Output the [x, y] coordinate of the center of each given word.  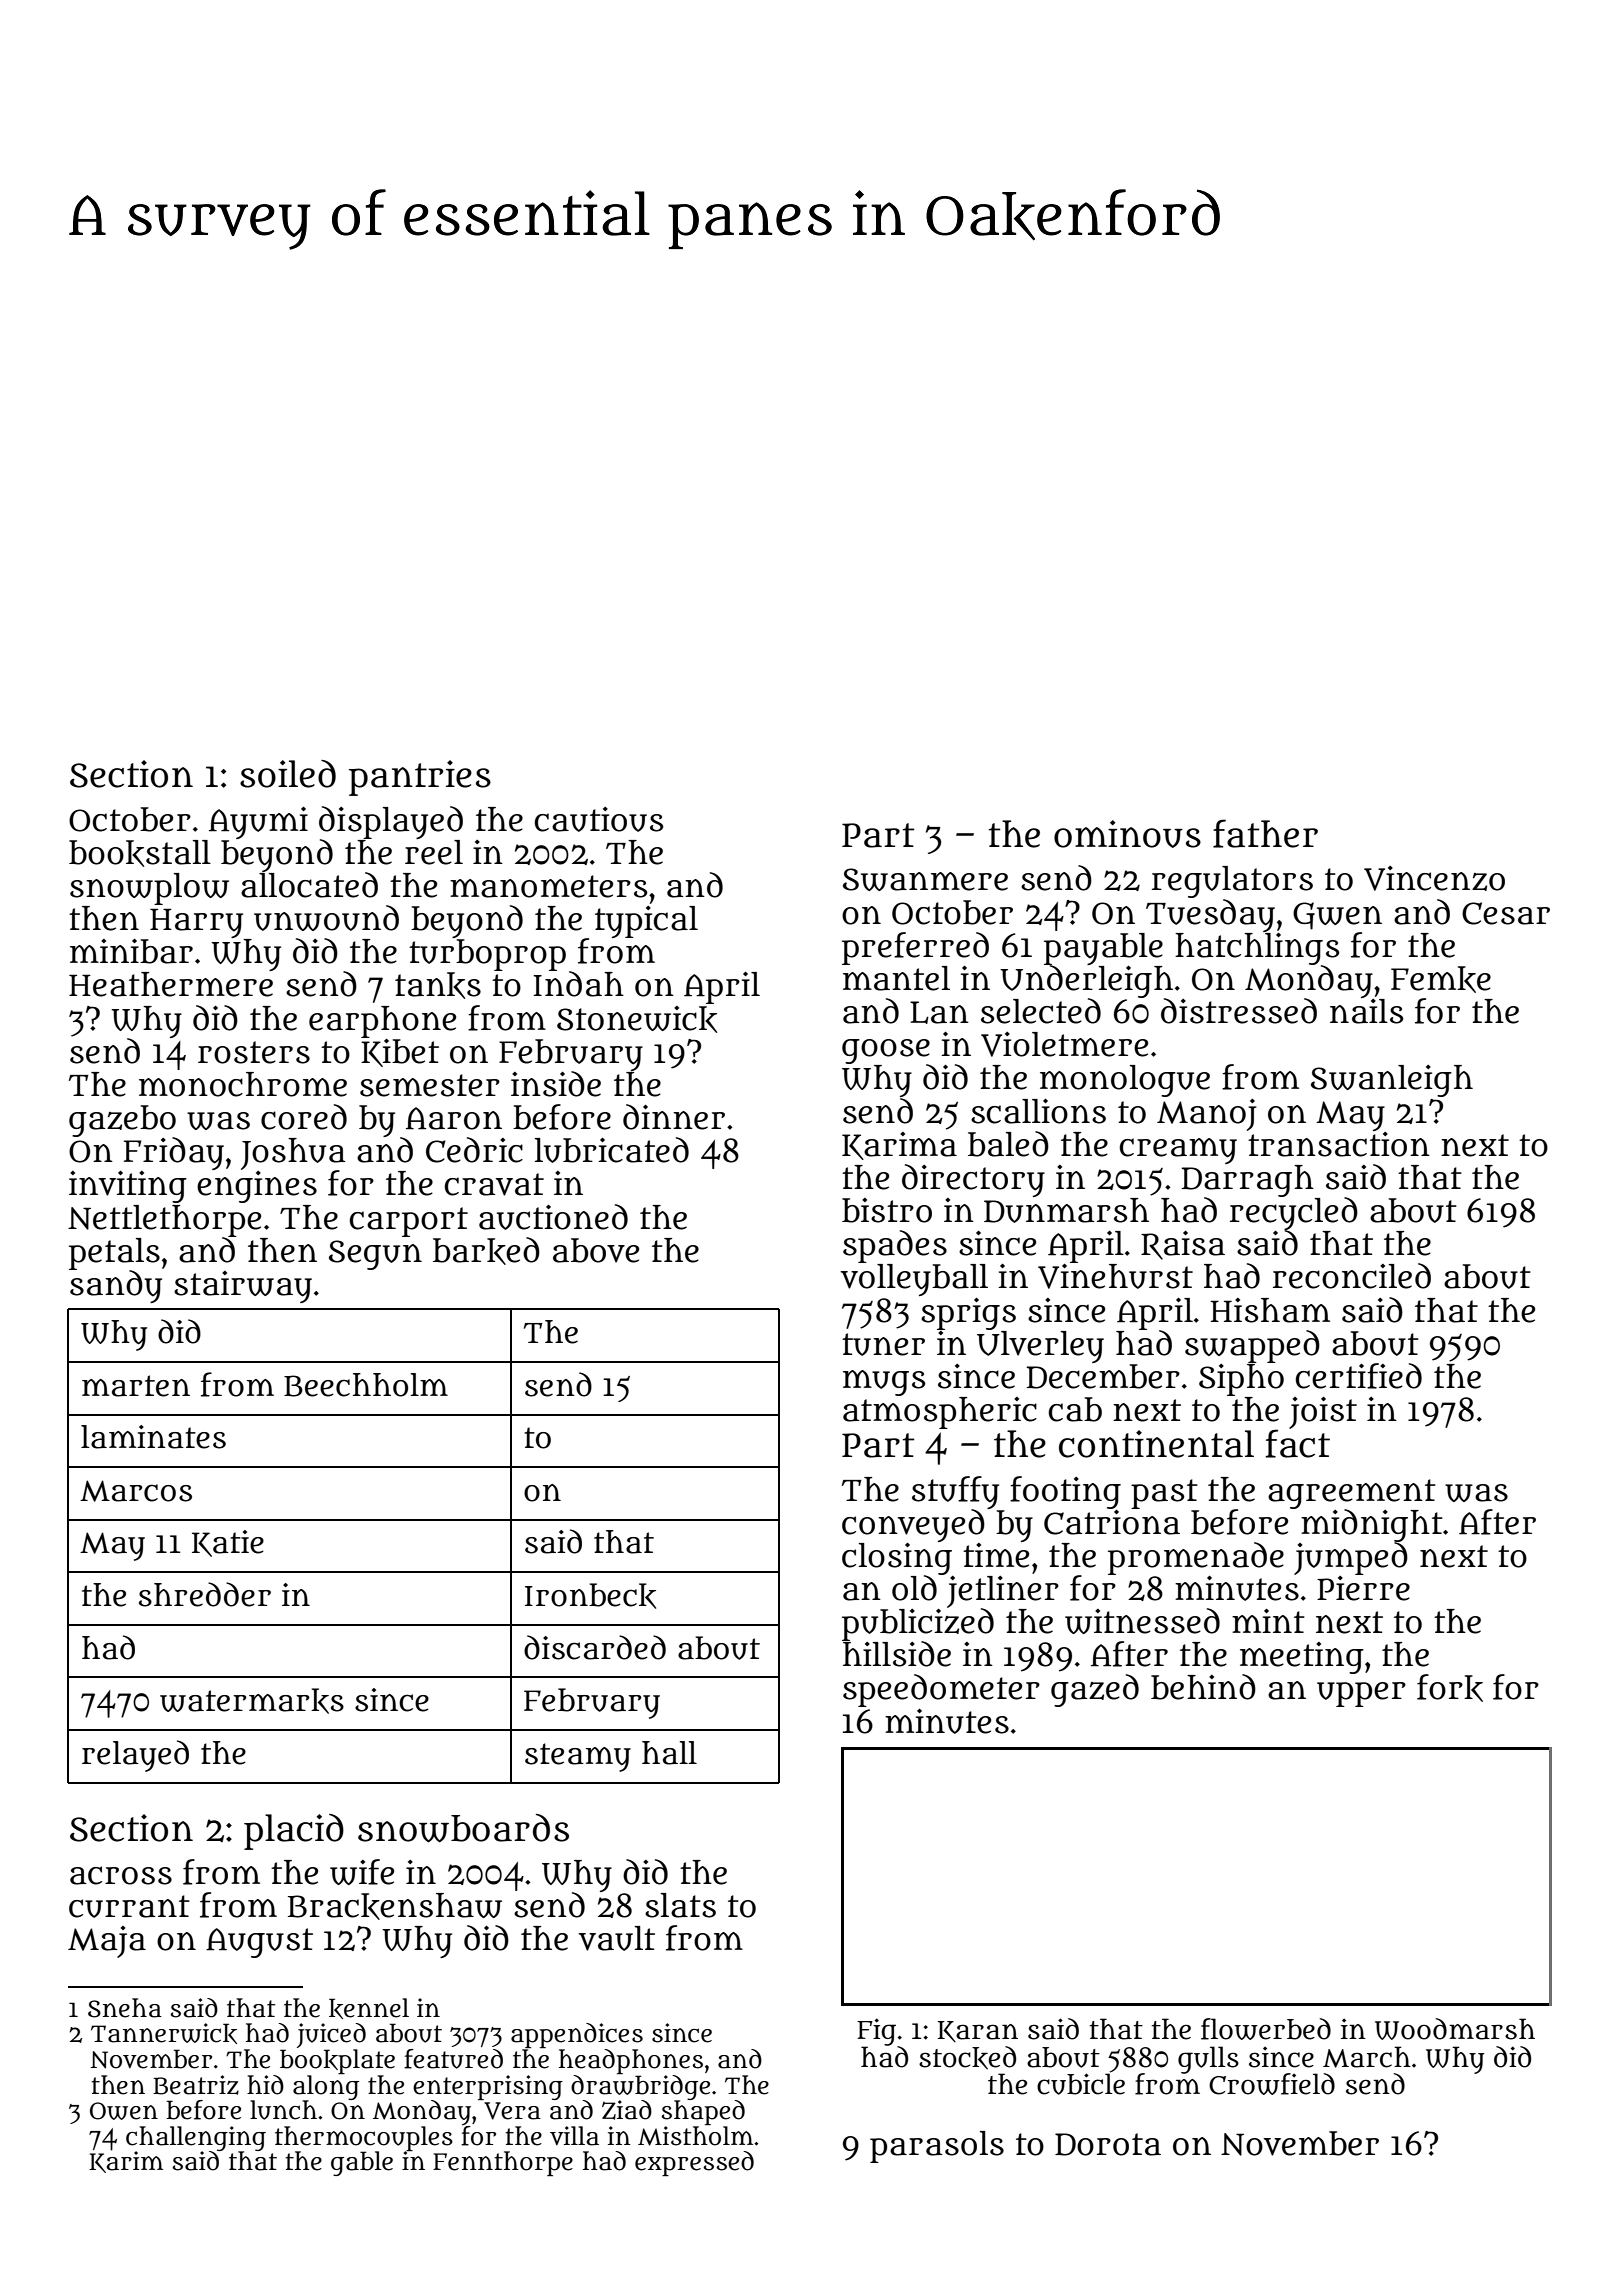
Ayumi [258, 823]
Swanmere [925, 879]
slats [680, 1905]
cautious [599, 819]
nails [1366, 1011]
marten [136, 1386]
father [1265, 833]
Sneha [125, 2008]
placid [294, 1832]
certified [1359, 1376]
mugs [884, 1383]
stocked [967, 2058]
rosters [254, 1052]
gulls [1208, 2060]
